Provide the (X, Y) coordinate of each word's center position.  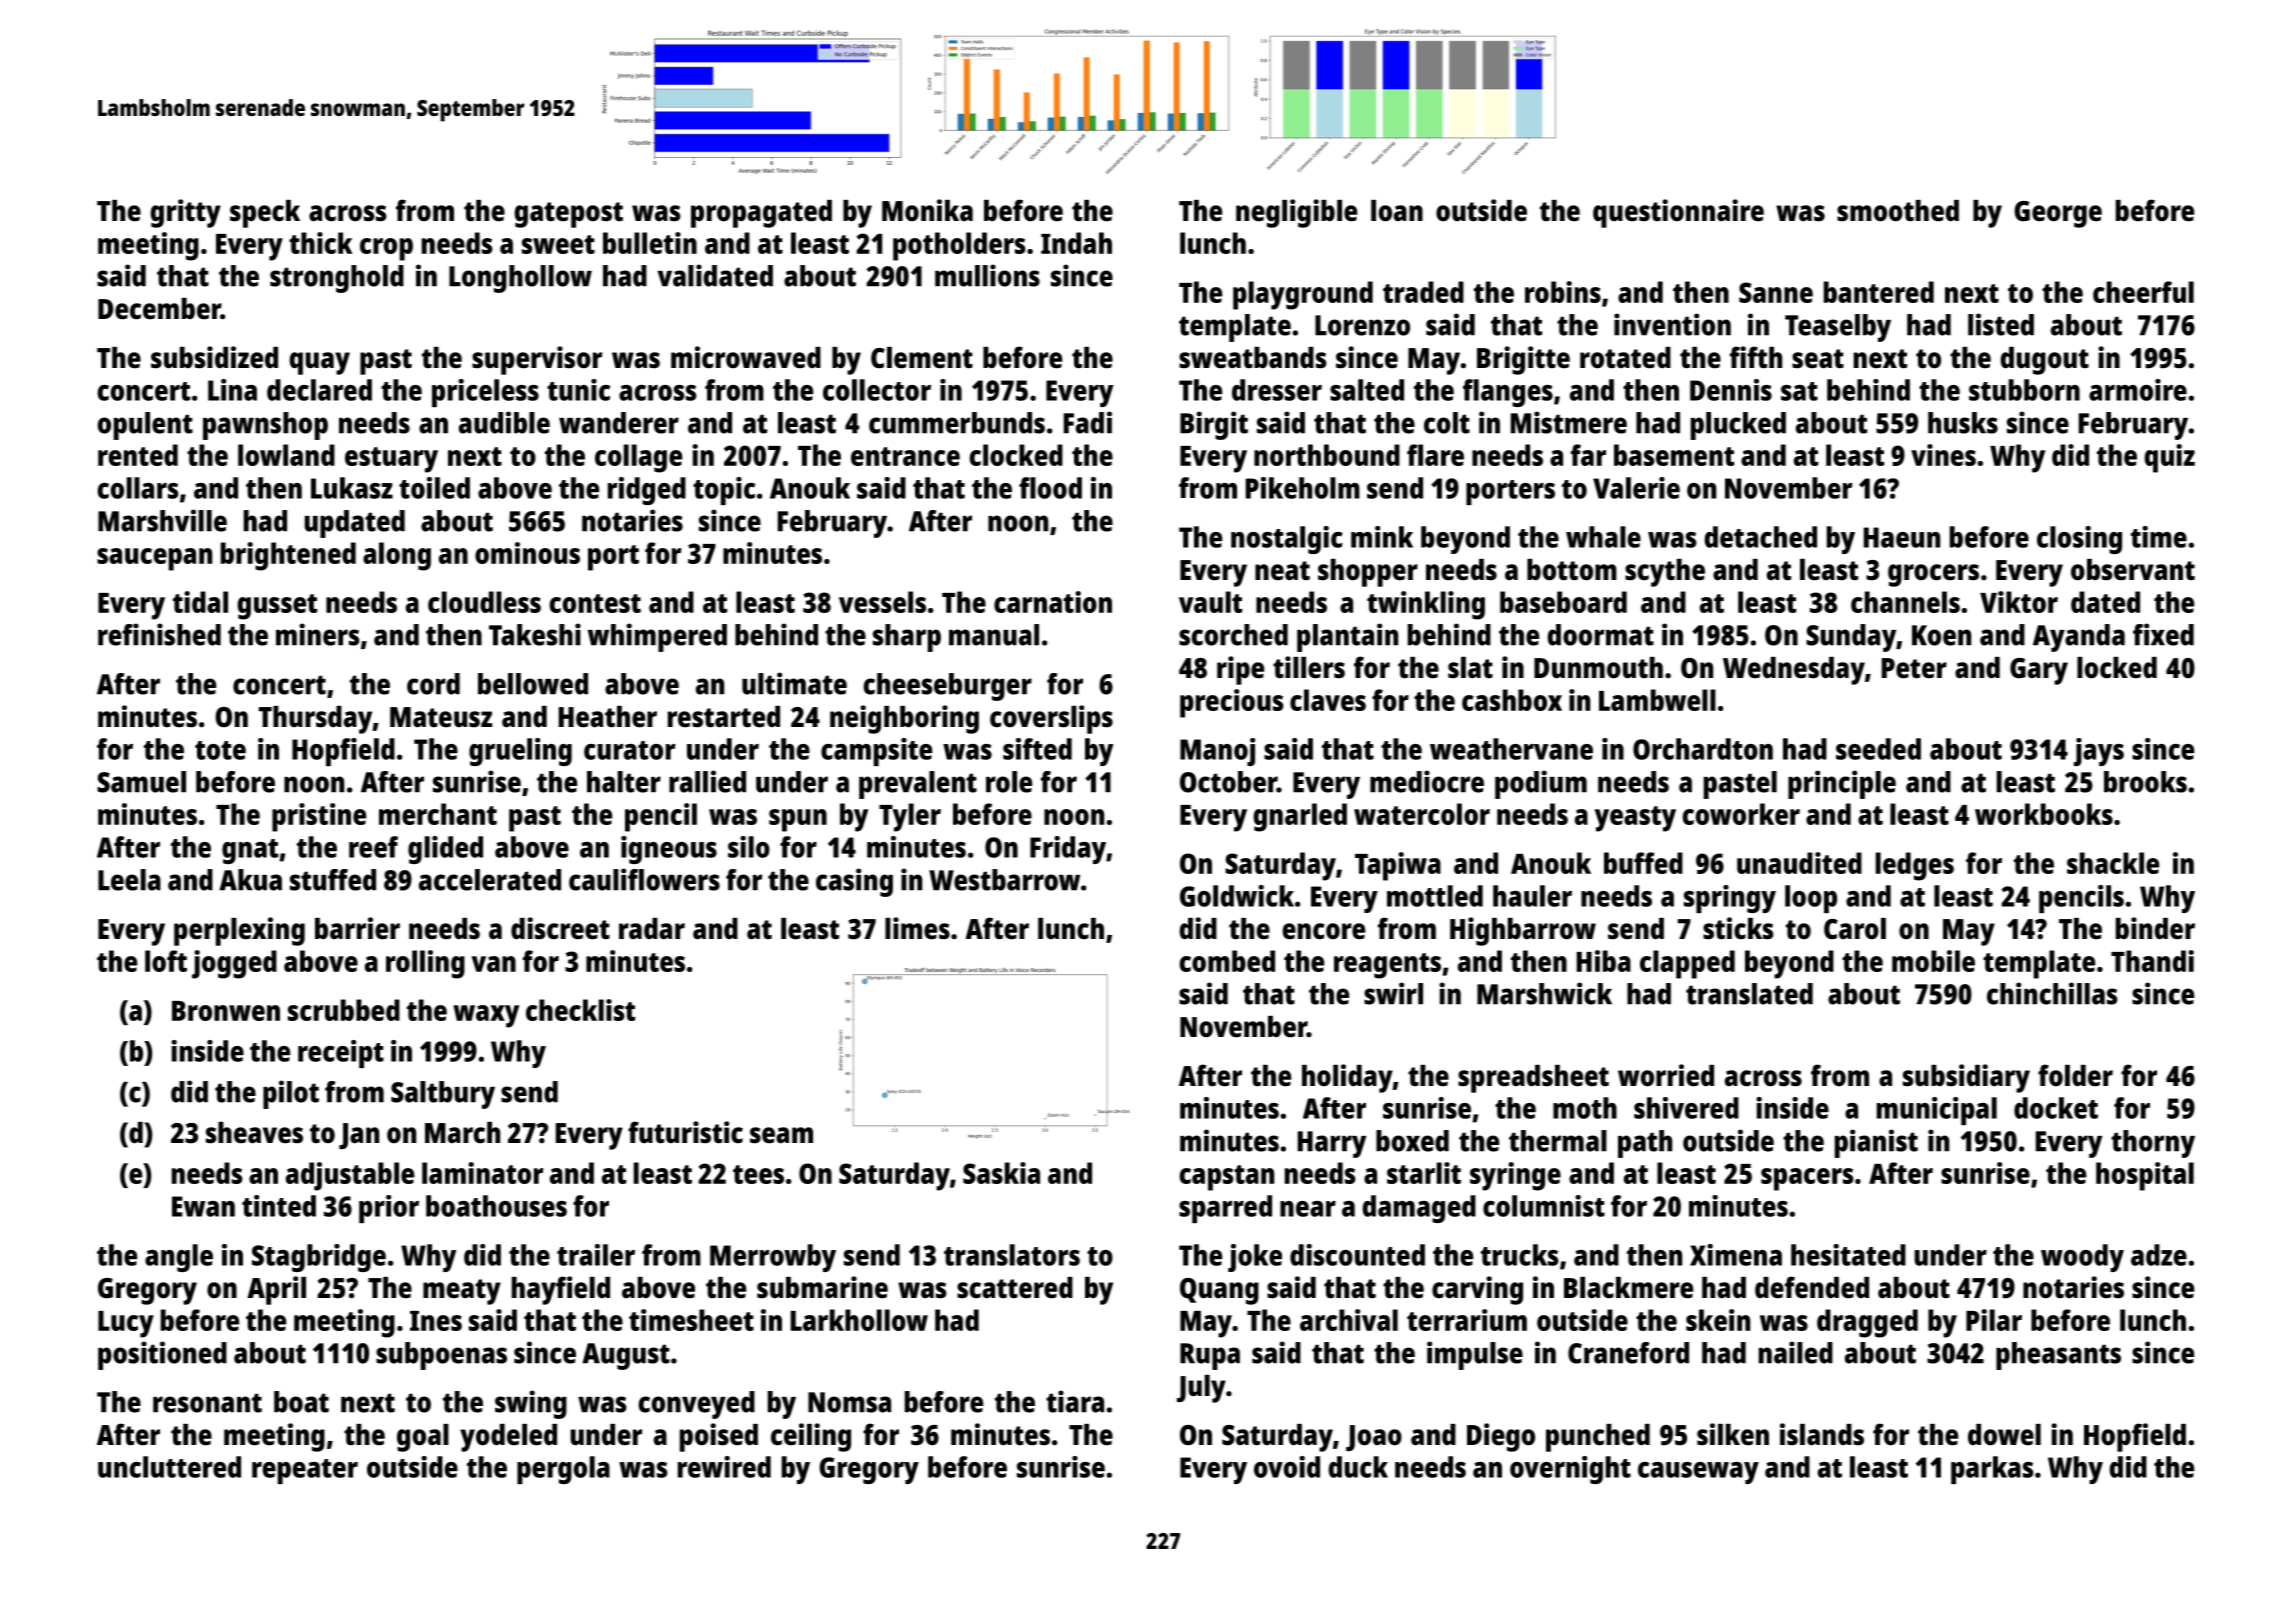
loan (1397, 211)
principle (1842, 784)
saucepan (154, 559)
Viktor (2019, 602)
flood (1050, 488)
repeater (305, 1471)
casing (854, 882)
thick (321, 243)
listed (2001, 324)
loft (166, 961)
